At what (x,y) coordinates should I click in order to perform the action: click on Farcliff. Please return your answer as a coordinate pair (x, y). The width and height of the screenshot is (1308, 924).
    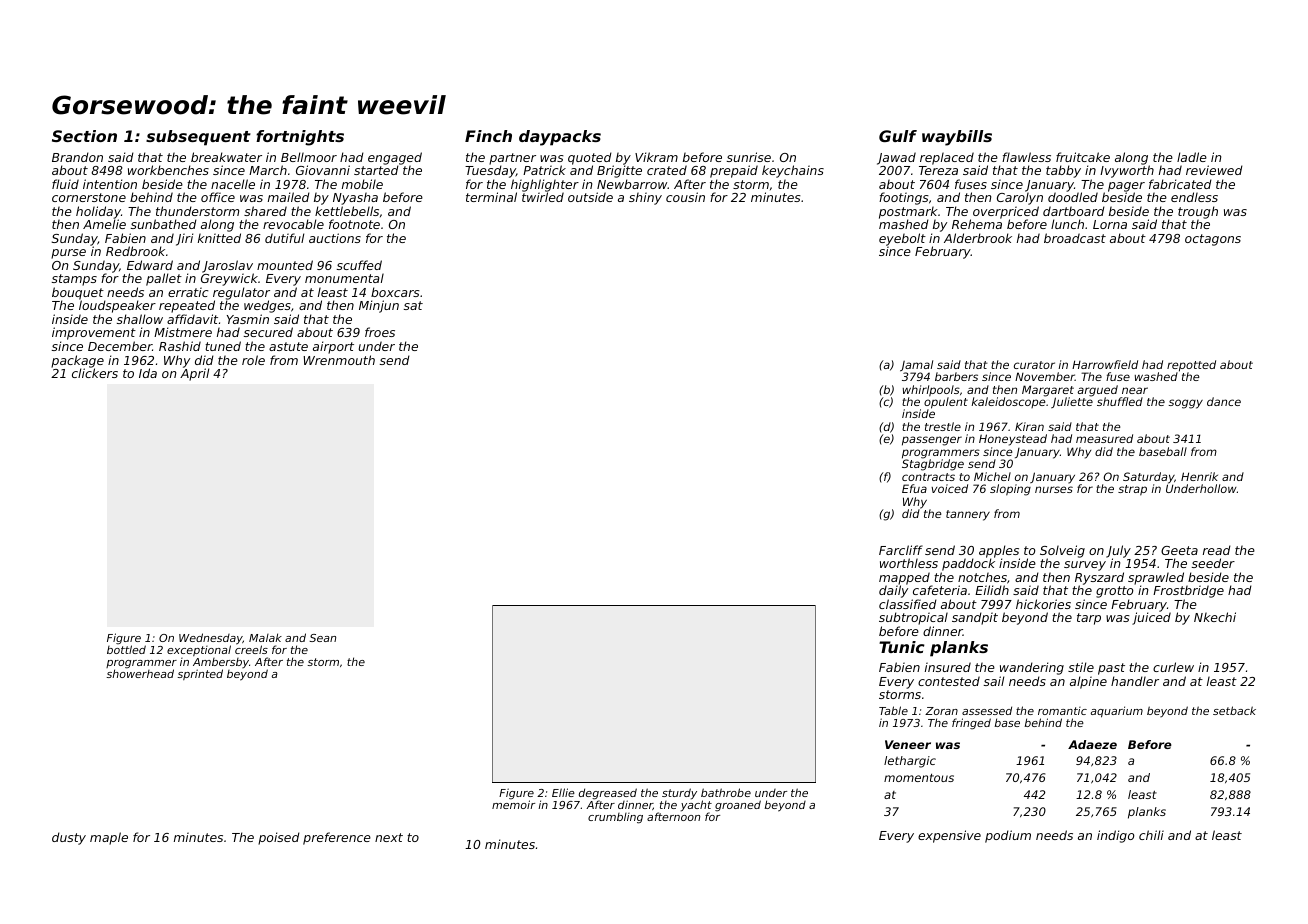
    Looking at the image, I should click on (901, 550).
